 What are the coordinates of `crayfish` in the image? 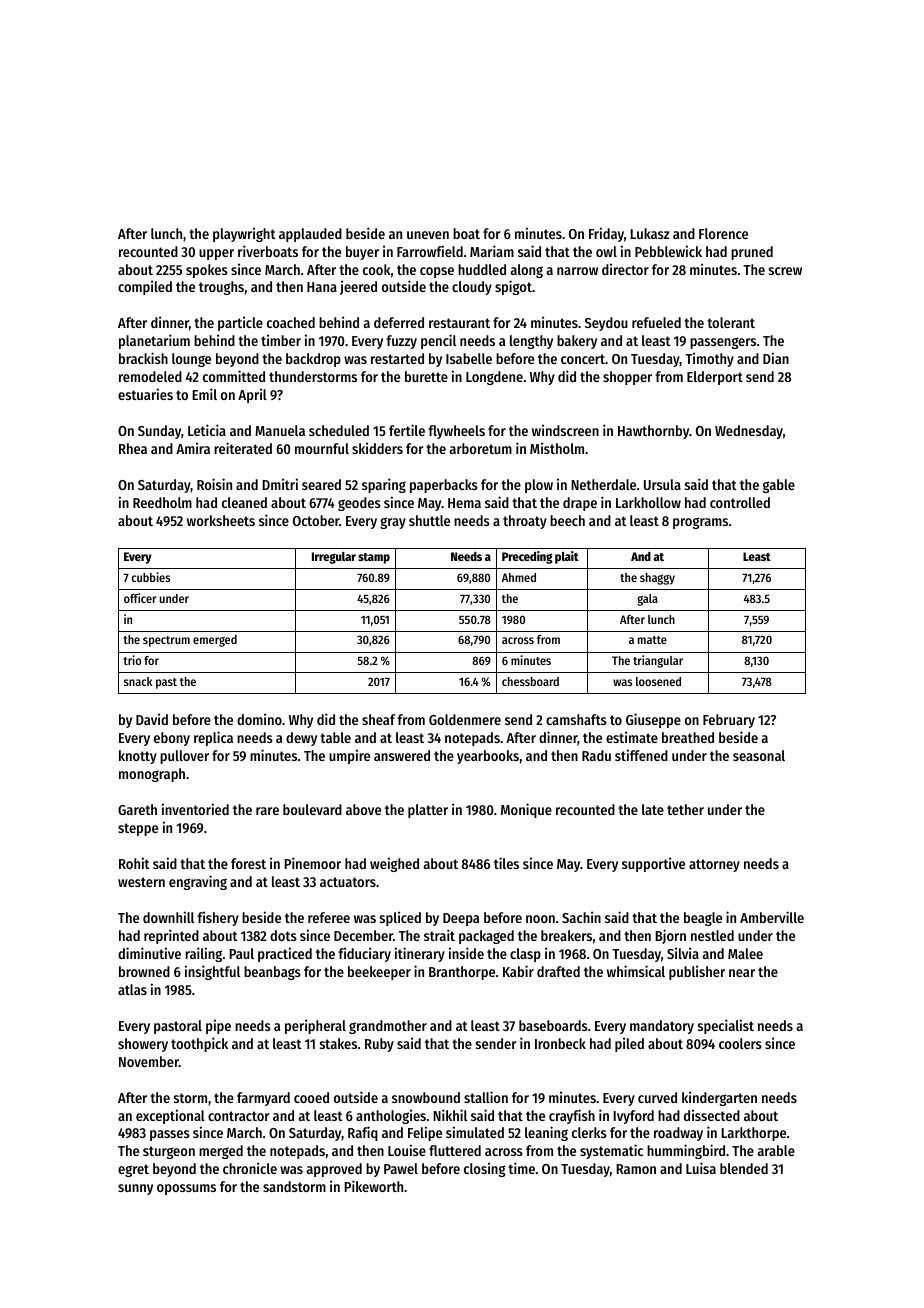 It's located at (572, 1116).
